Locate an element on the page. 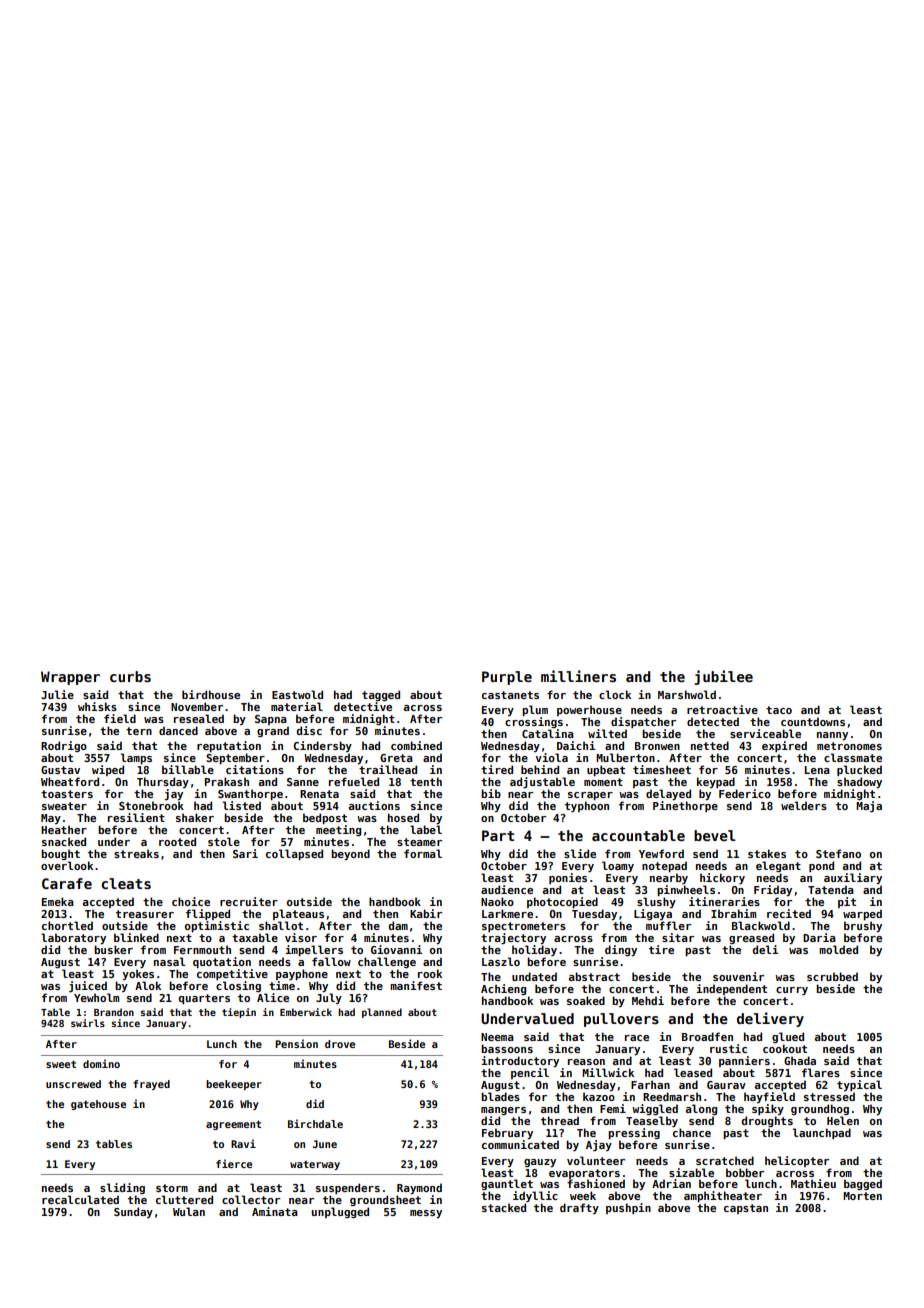 The width and height of the image is (924, 1308). Gustav is located at coordinates (60, 770).
